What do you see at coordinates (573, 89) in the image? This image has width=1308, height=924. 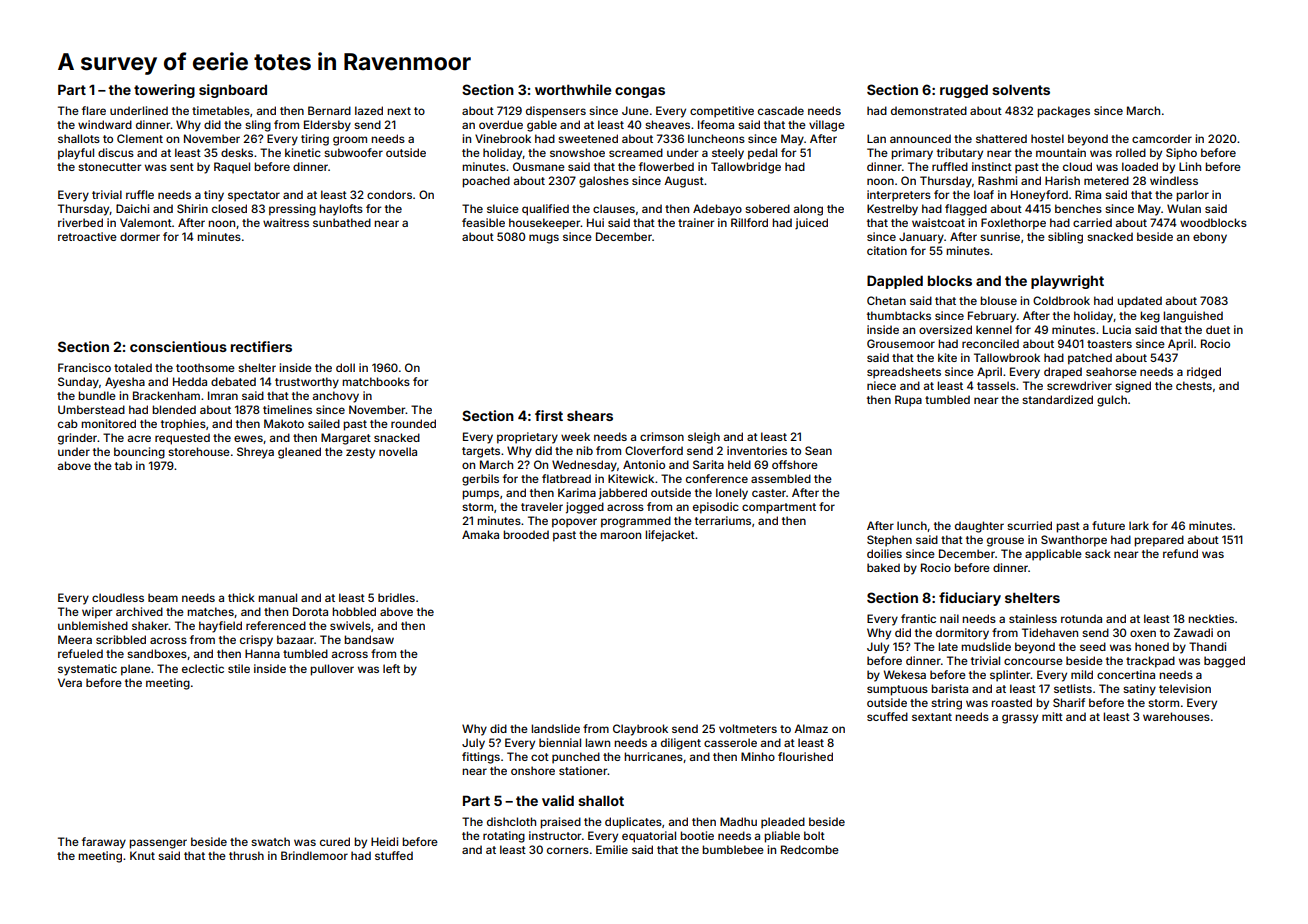 I see `worthwhile` at bounding box center [573, 89].
